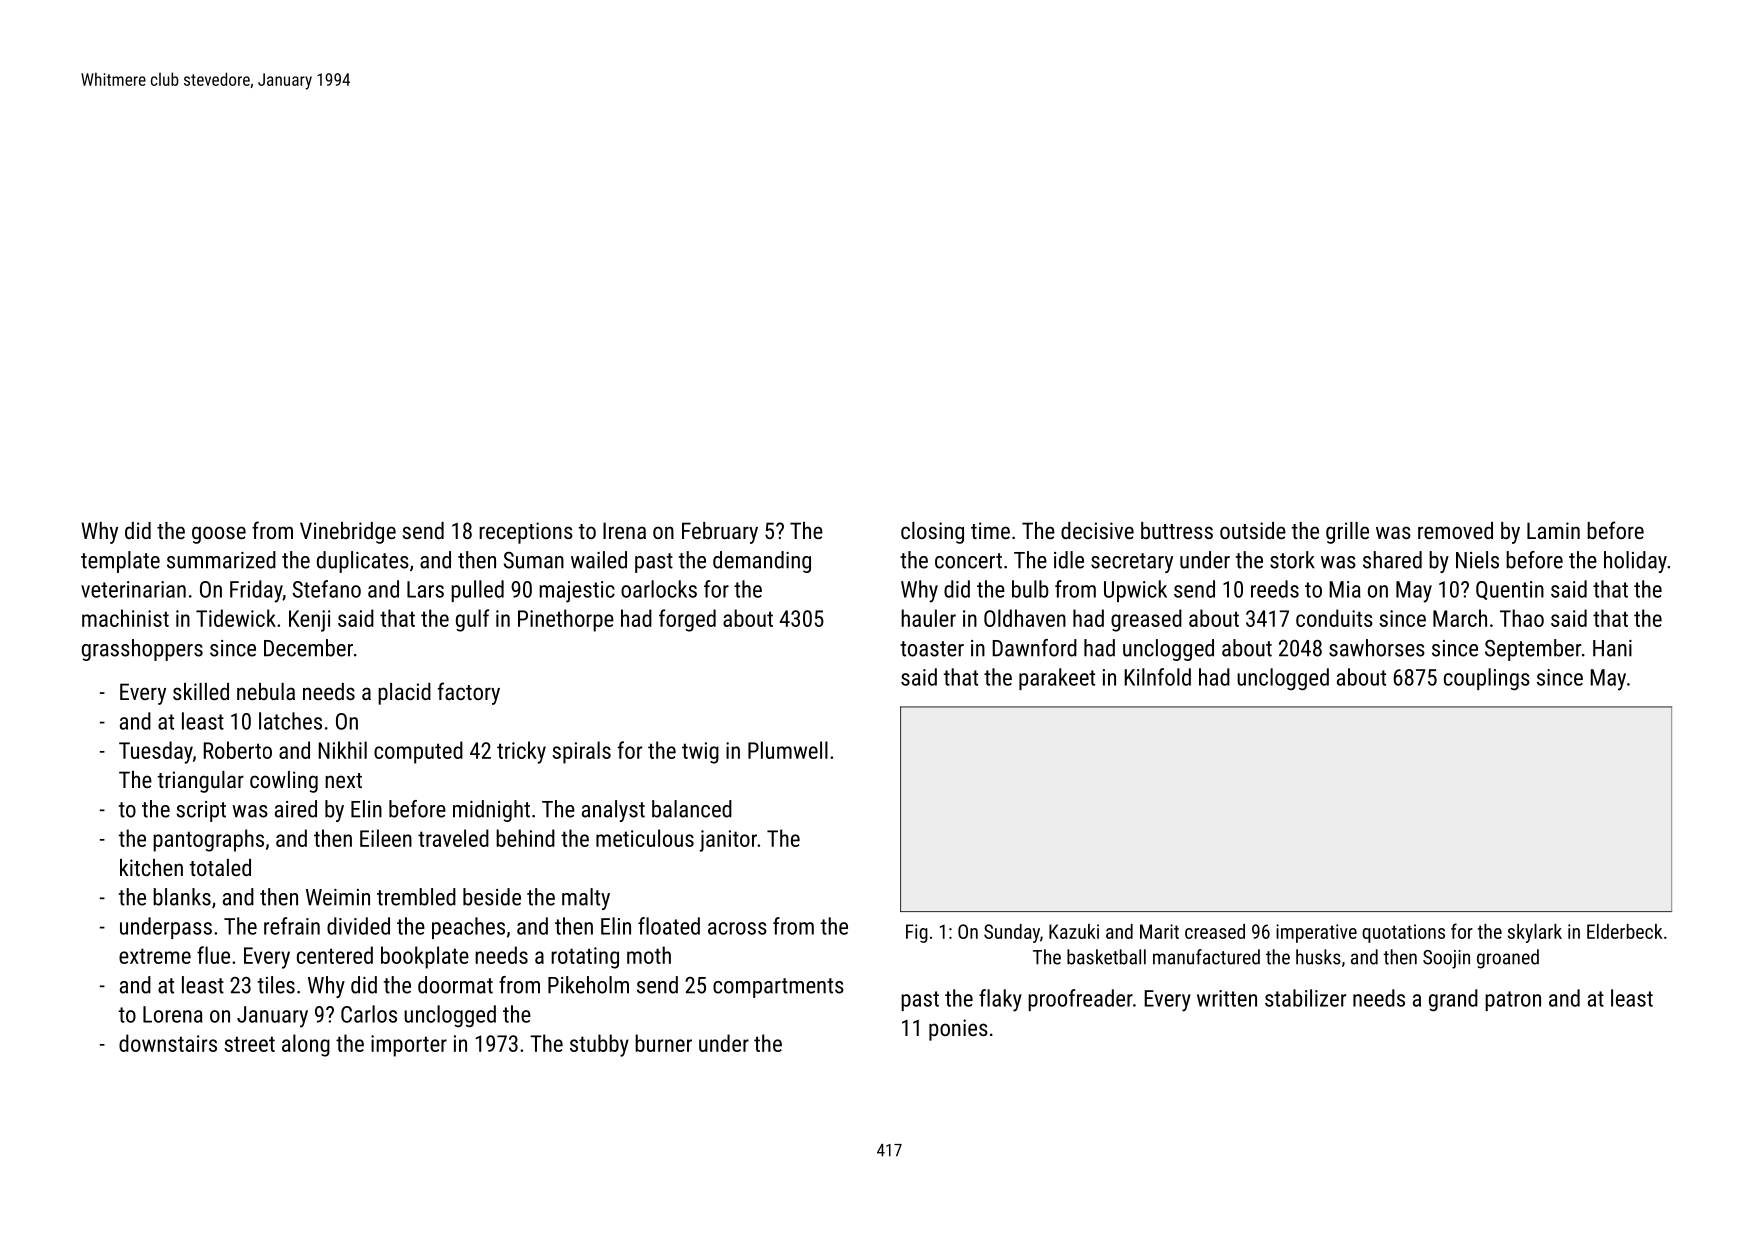  Describe the element at coordinates (453, 838) in the image. I see `traveled` at that location.
